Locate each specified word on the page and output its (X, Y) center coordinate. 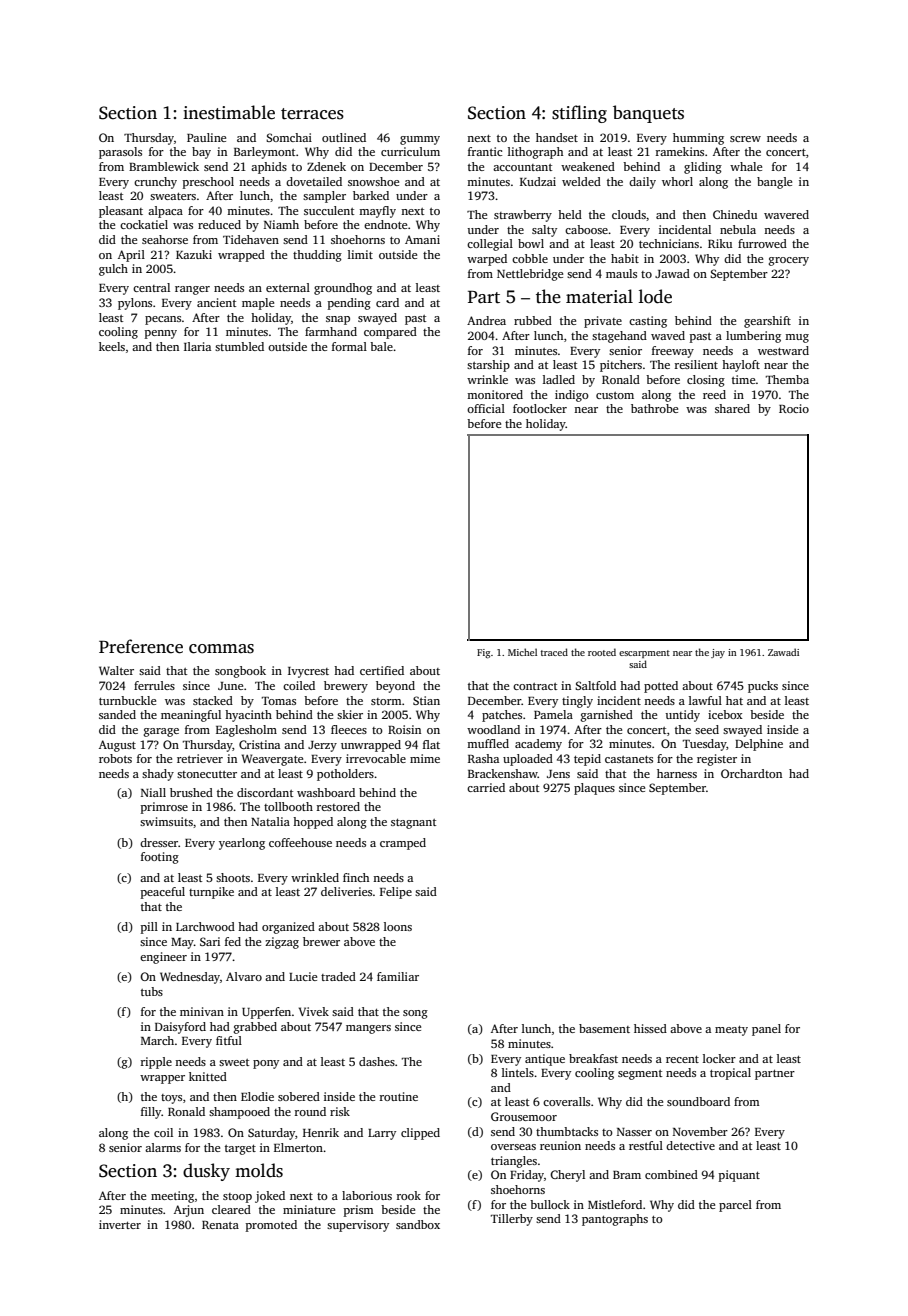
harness (677, 773)
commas (221, 649)
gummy (420, 140)
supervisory (358, 1226)
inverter (120, 1224)
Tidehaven (251, 239)
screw (745, 139)
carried (486, 787)
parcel (735, 1206)
